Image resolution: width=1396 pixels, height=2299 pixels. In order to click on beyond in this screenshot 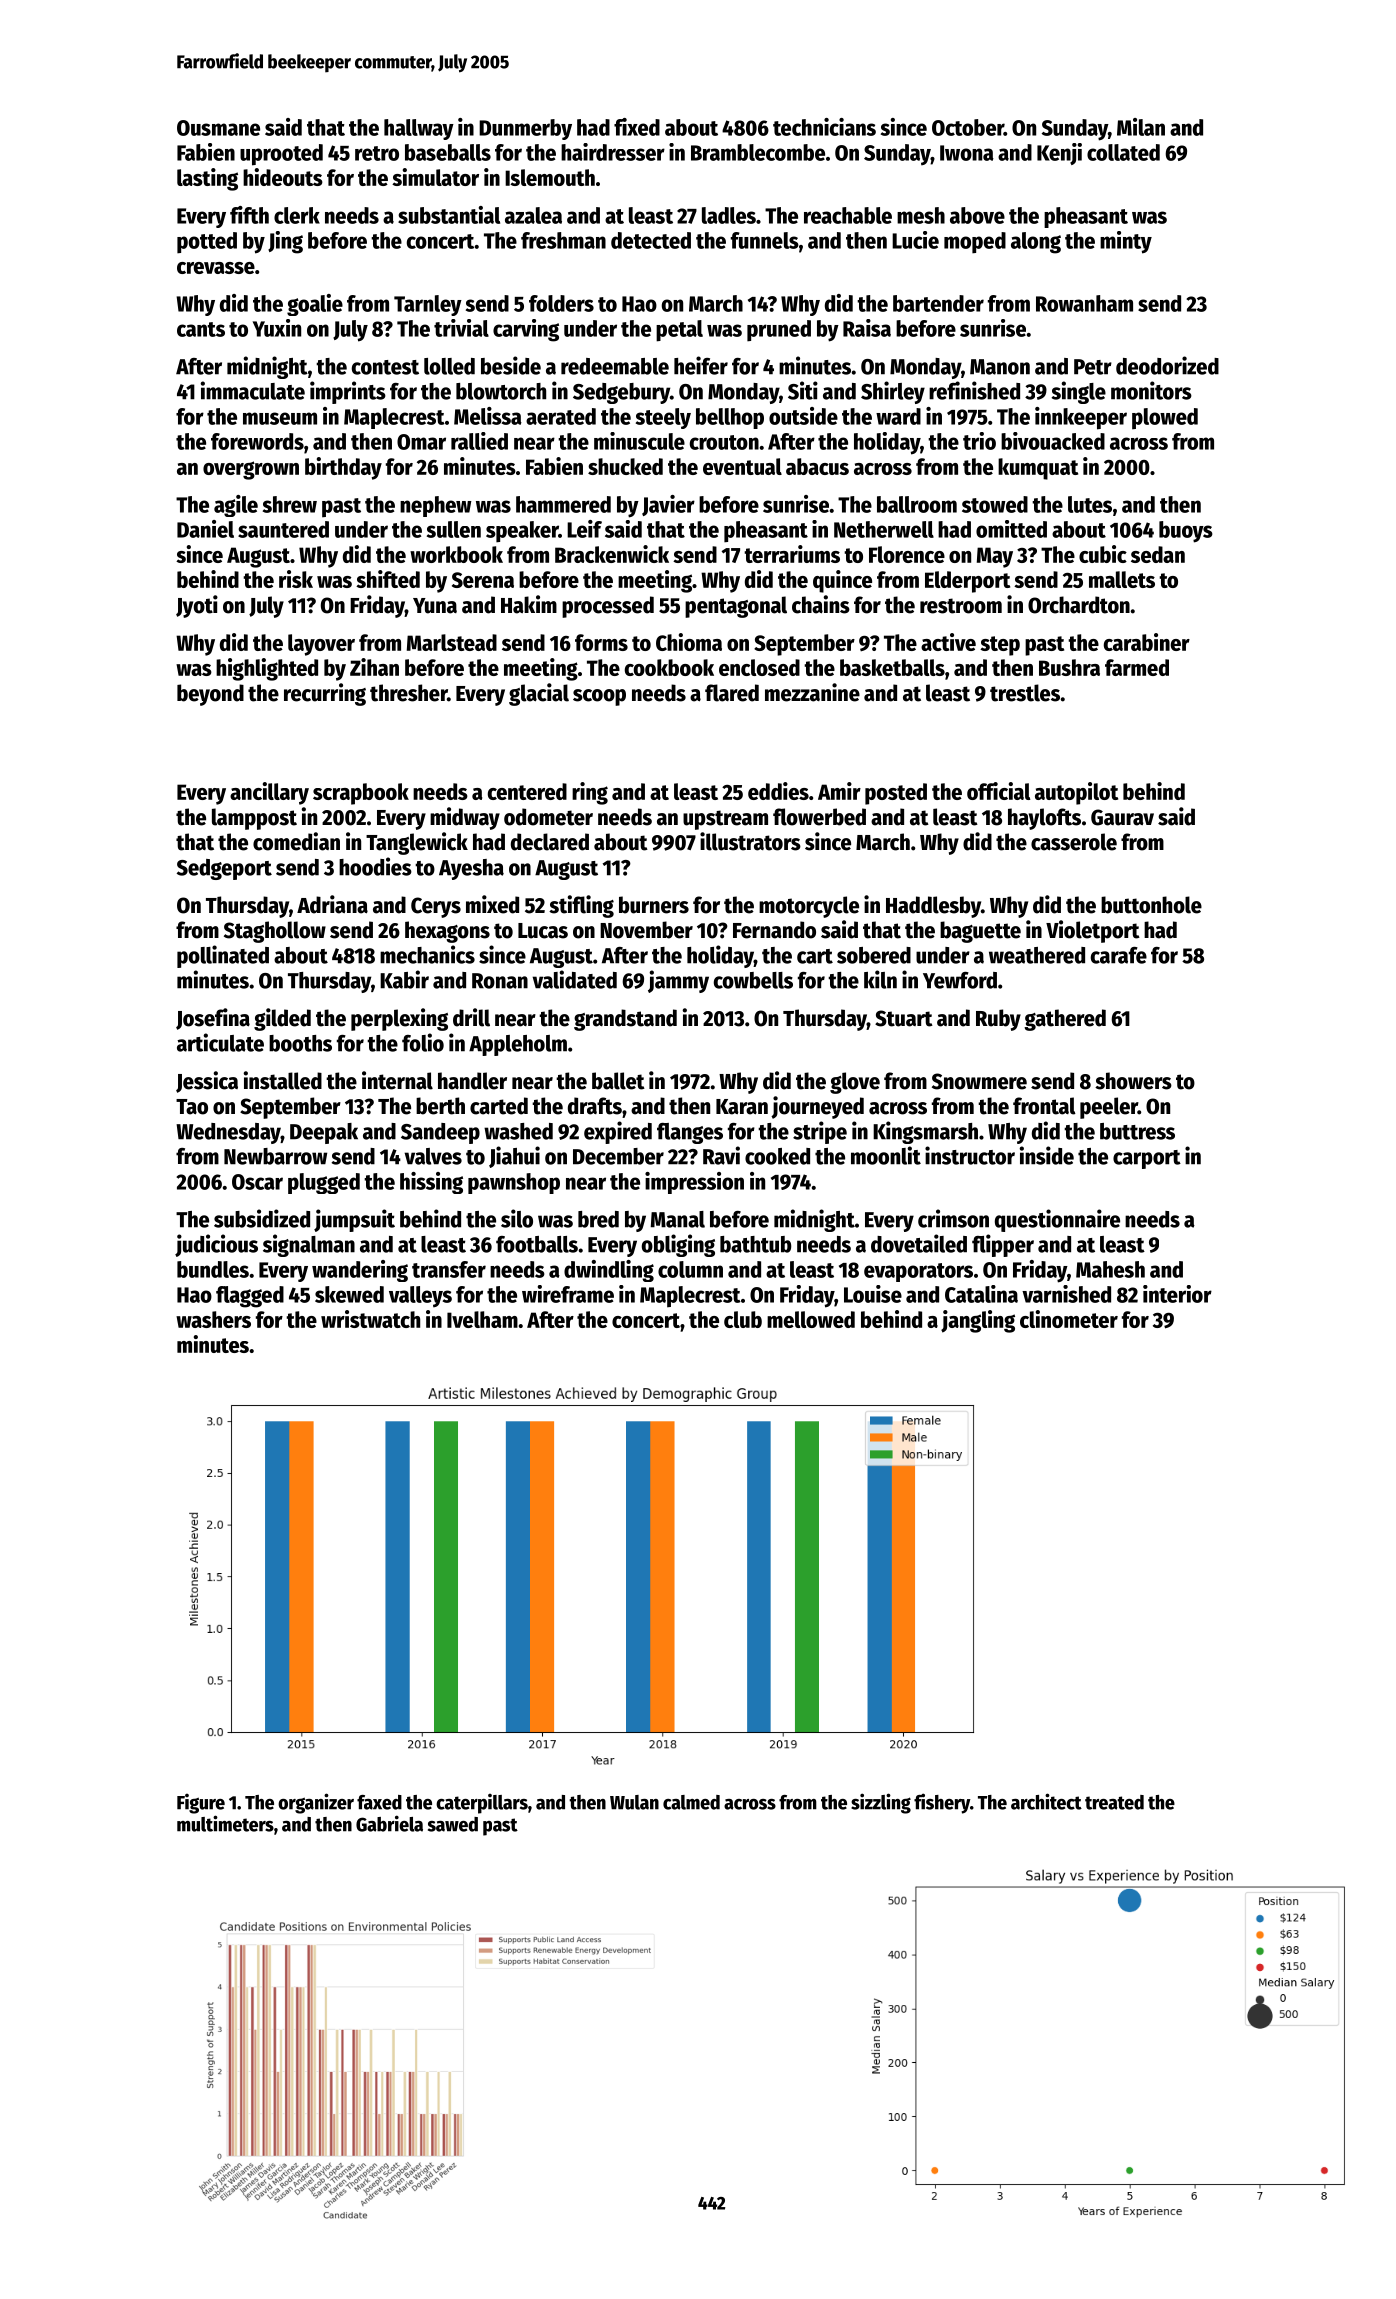, I will do `click(210, 695)`.
